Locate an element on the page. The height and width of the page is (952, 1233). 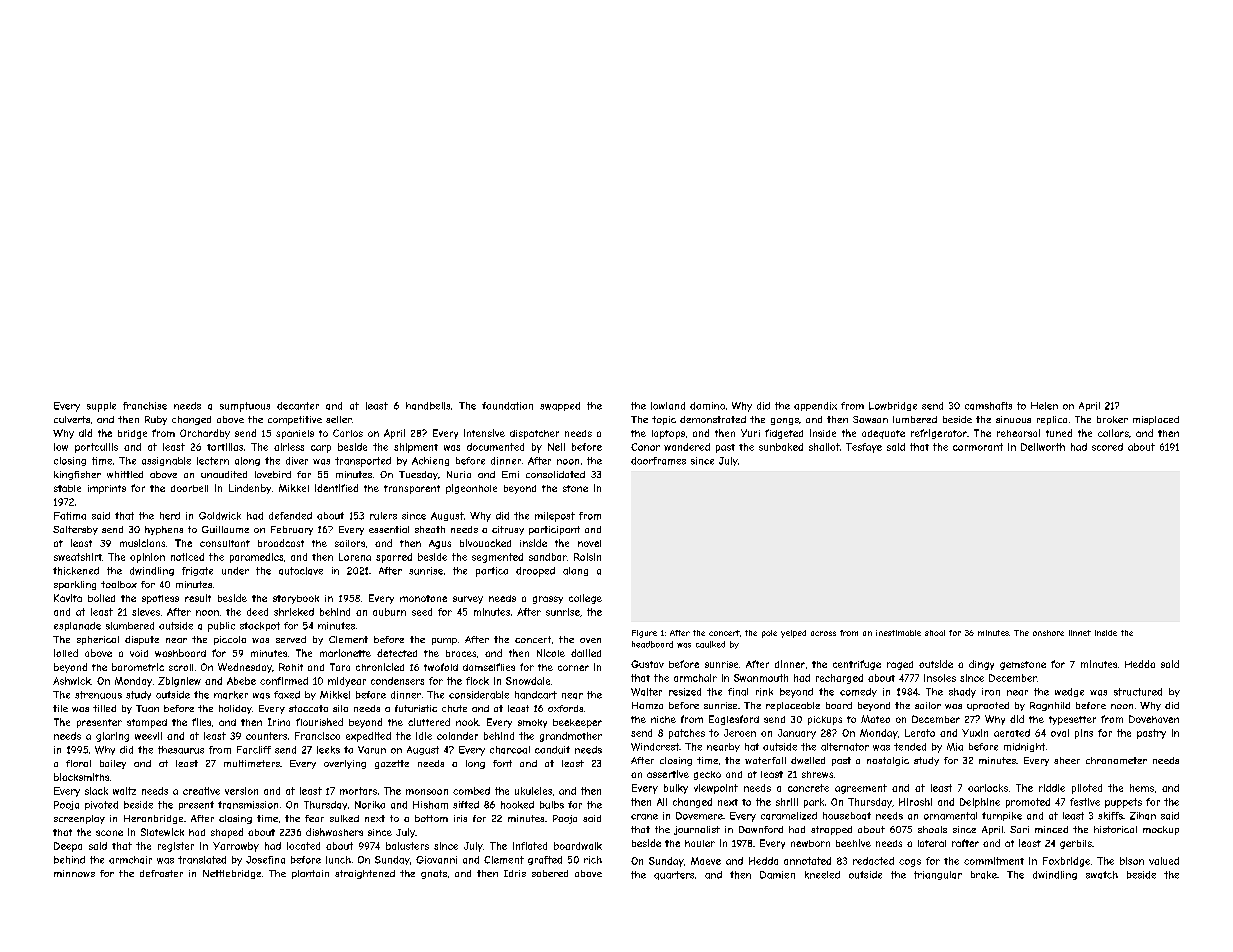
thickened is located at coordinates (76, 571).
